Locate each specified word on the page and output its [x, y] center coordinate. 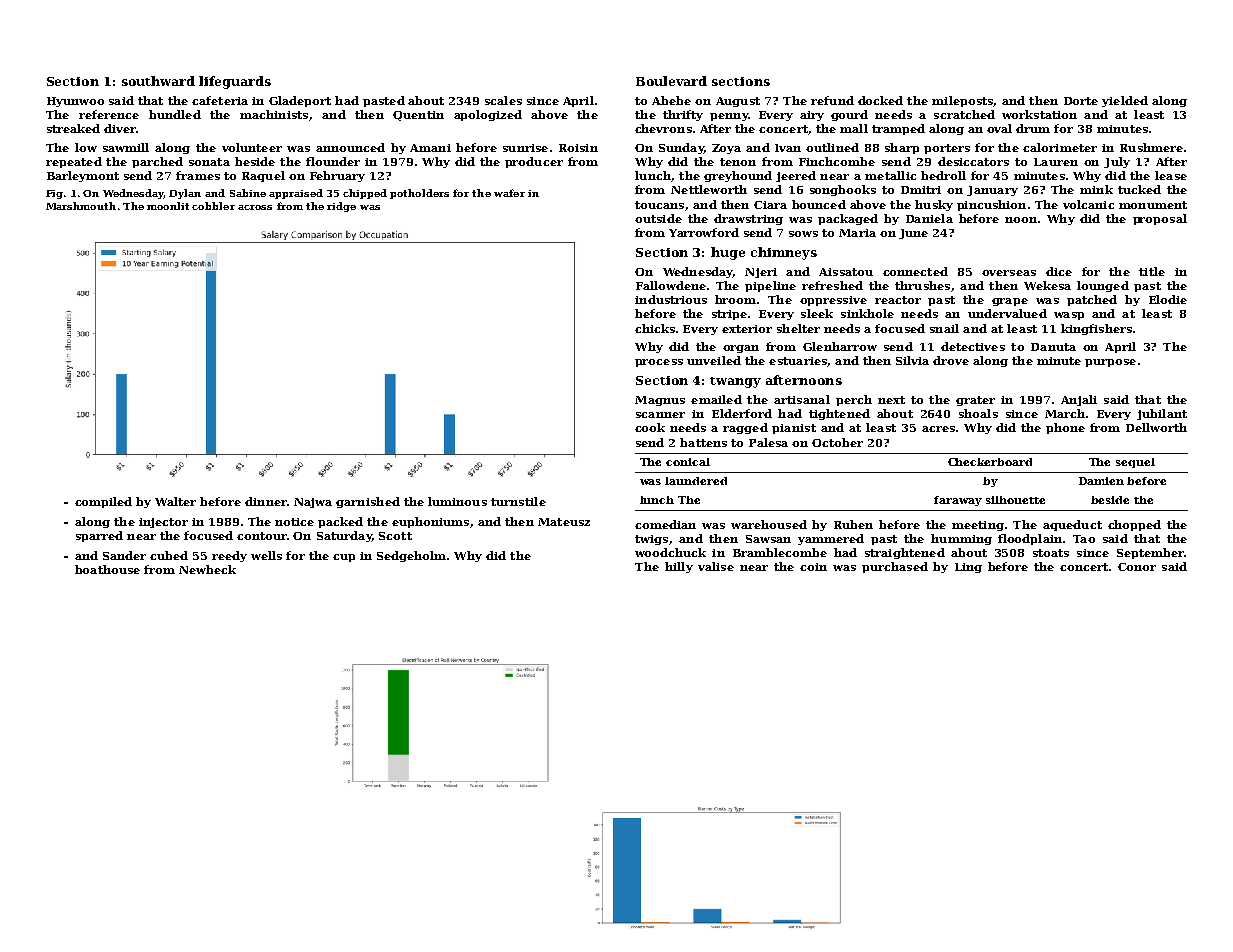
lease [1171, 175]
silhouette [1015, 500]
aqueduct [1072, 525]
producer [534, 162]
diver [120, 128]
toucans [659, 205]
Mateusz [564, 522]
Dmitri [921, 190]
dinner [266, 501]
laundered [696, 481]
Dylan [185, 194]
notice [294, 522]
